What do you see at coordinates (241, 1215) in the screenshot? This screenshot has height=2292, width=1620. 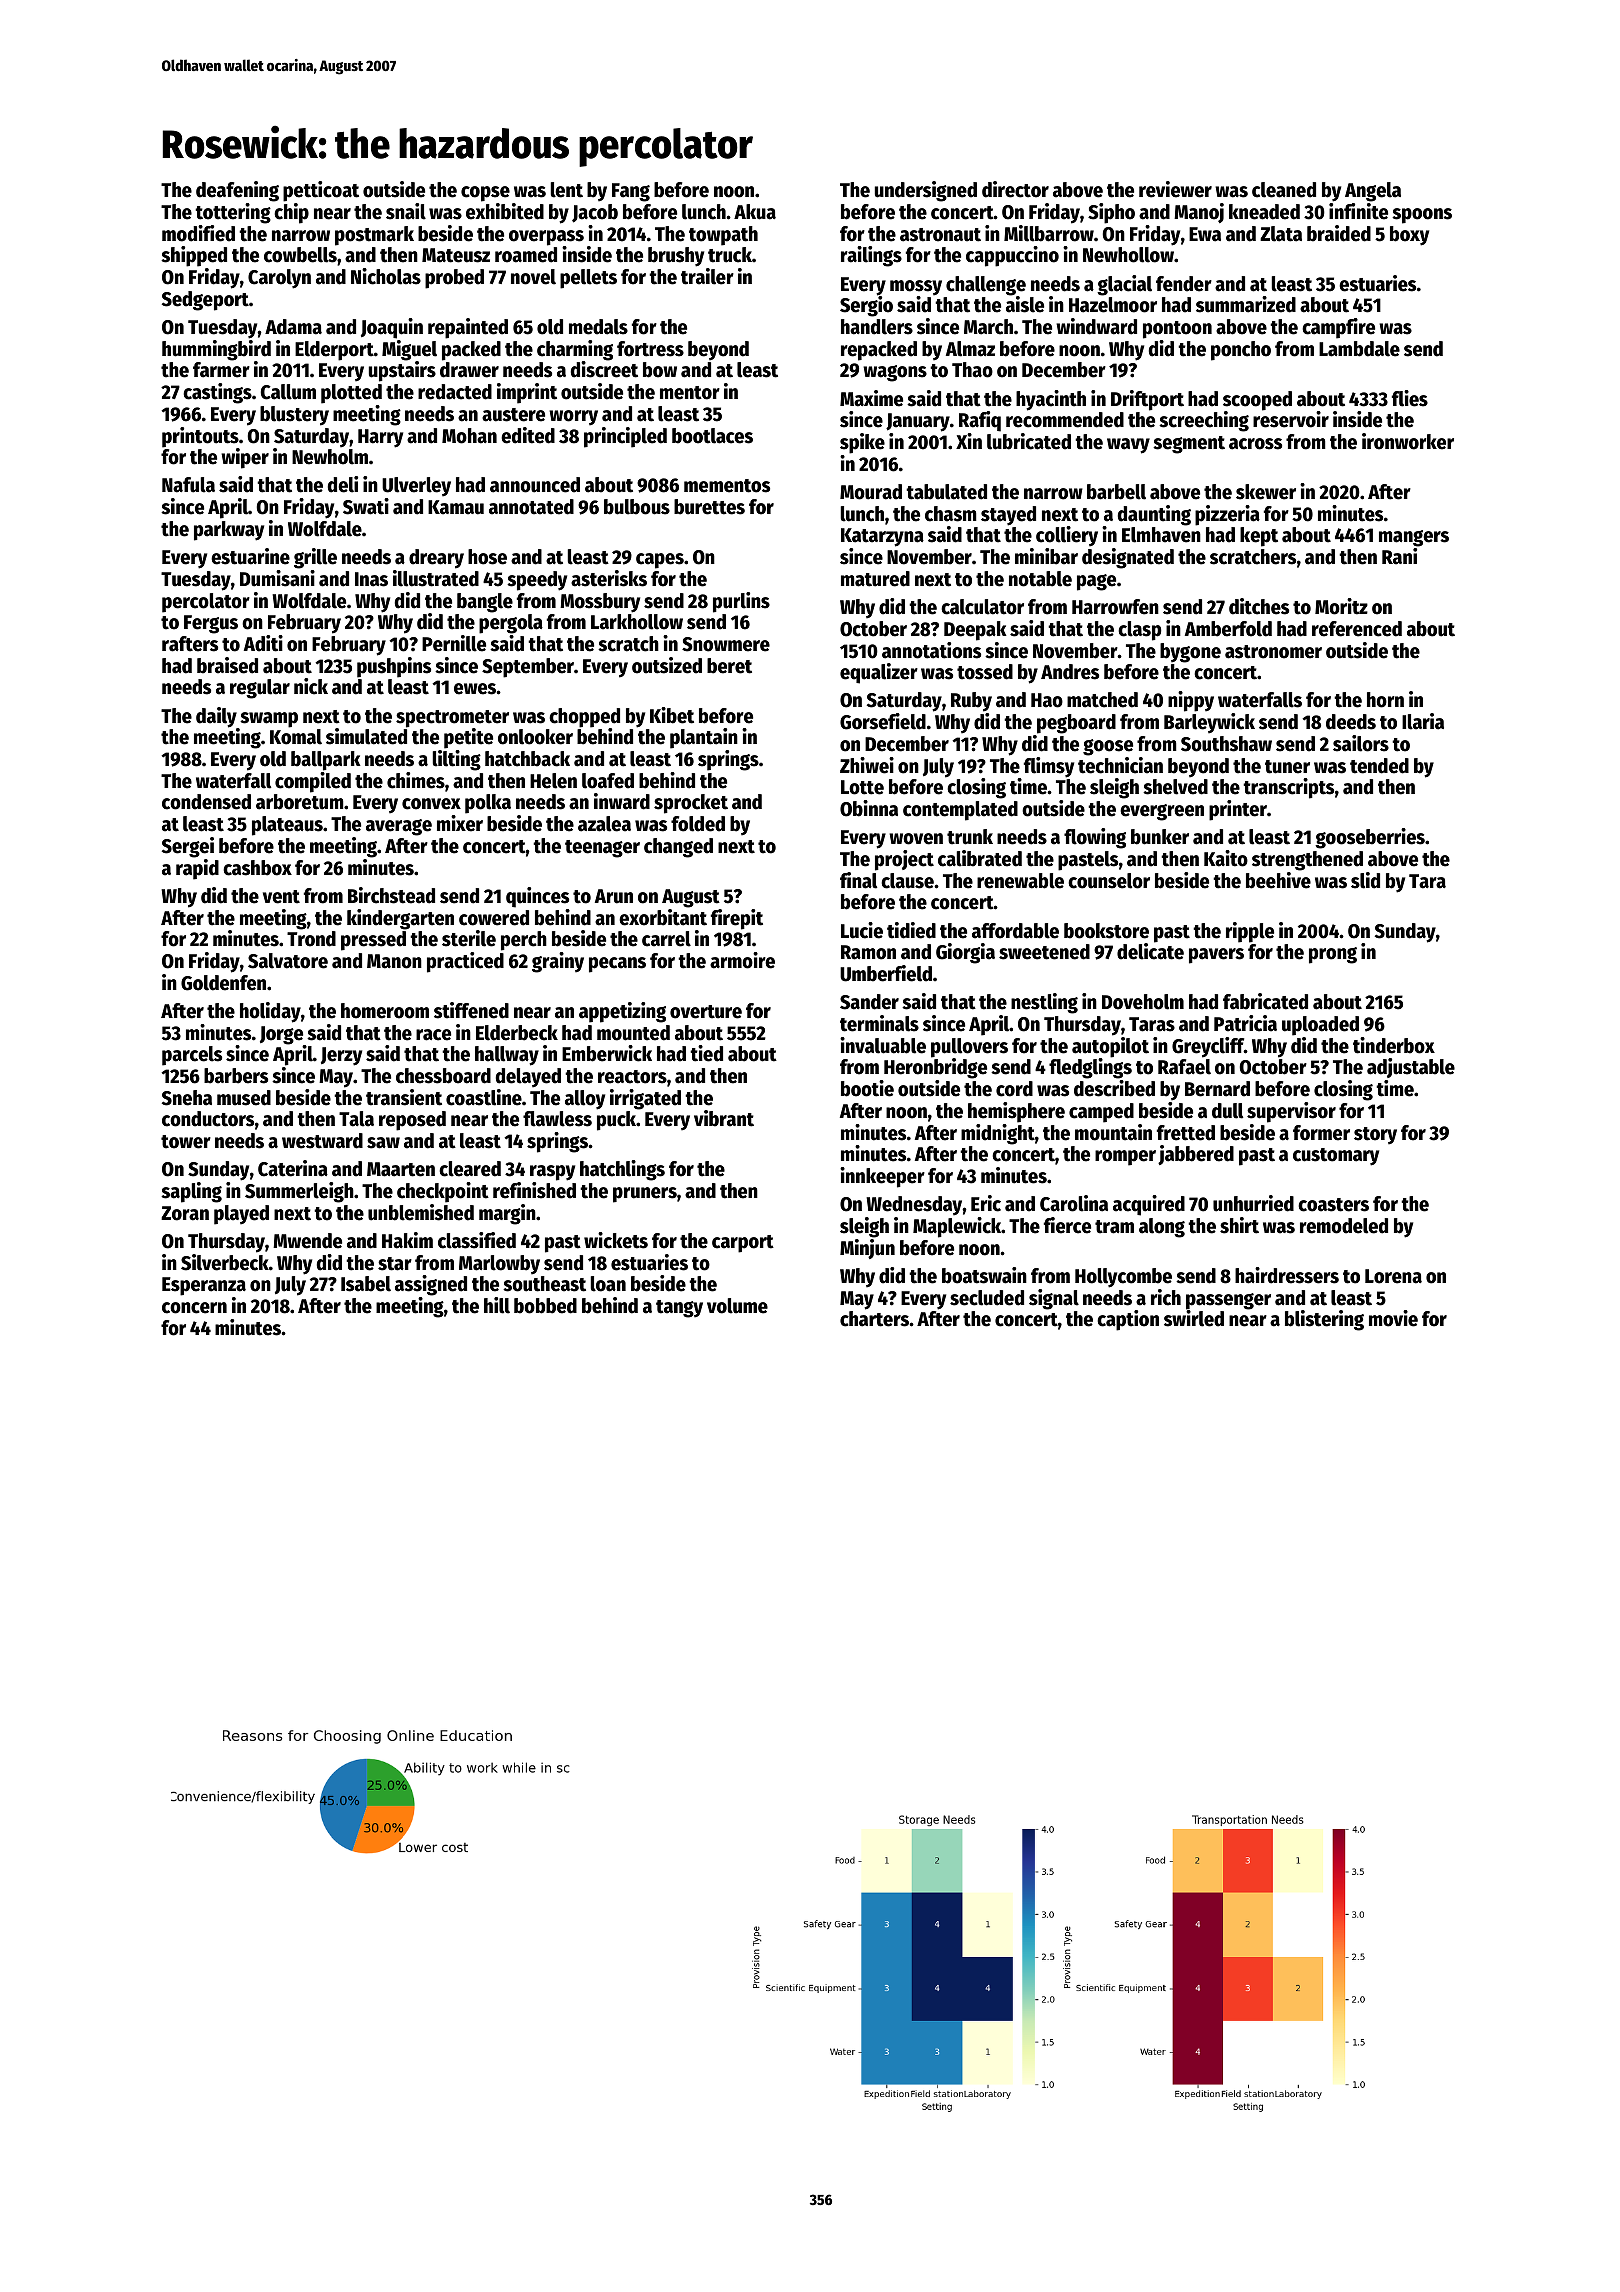 I see `played` at bounding box center [241, 1215].
